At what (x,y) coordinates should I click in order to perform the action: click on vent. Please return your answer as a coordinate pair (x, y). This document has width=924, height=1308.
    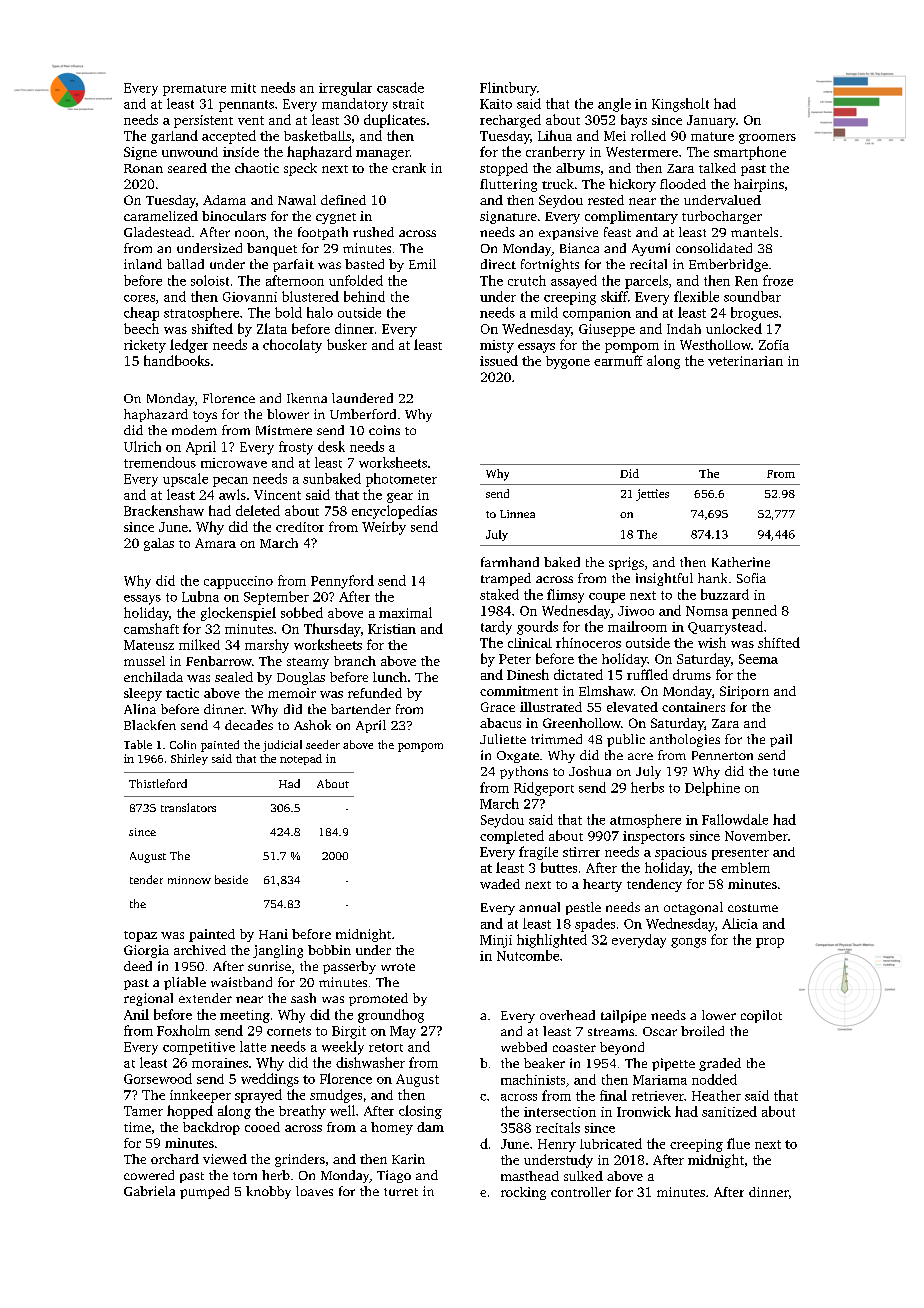
    Looking at the image, I should click on (251, 120).
